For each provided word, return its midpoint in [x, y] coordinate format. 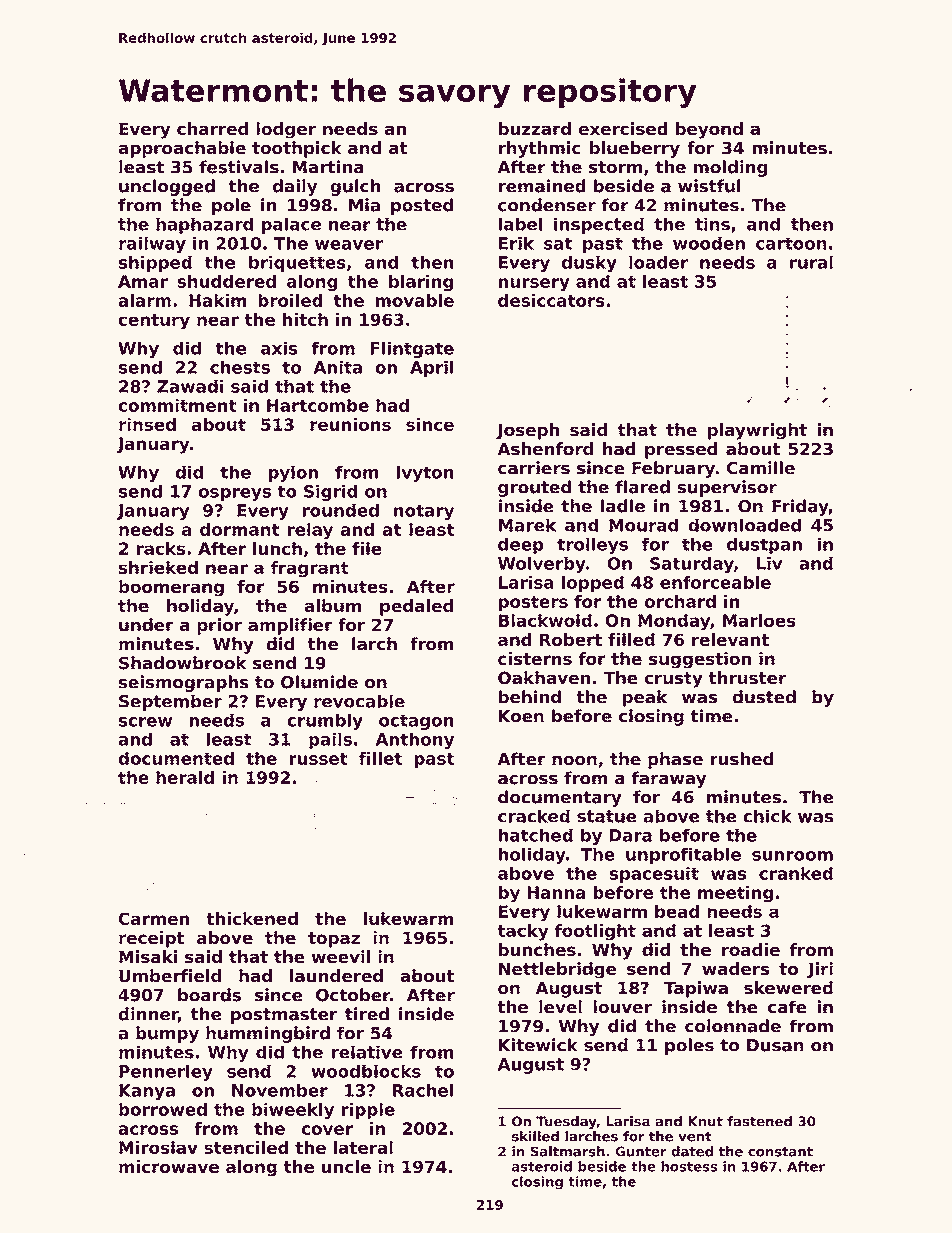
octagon [416, 722]
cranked [796, 873]
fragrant [310, 569]
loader [658, 262]
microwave [169, 1166]
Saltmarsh [567, 1151]
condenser [547, 205]
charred [212, 129]
